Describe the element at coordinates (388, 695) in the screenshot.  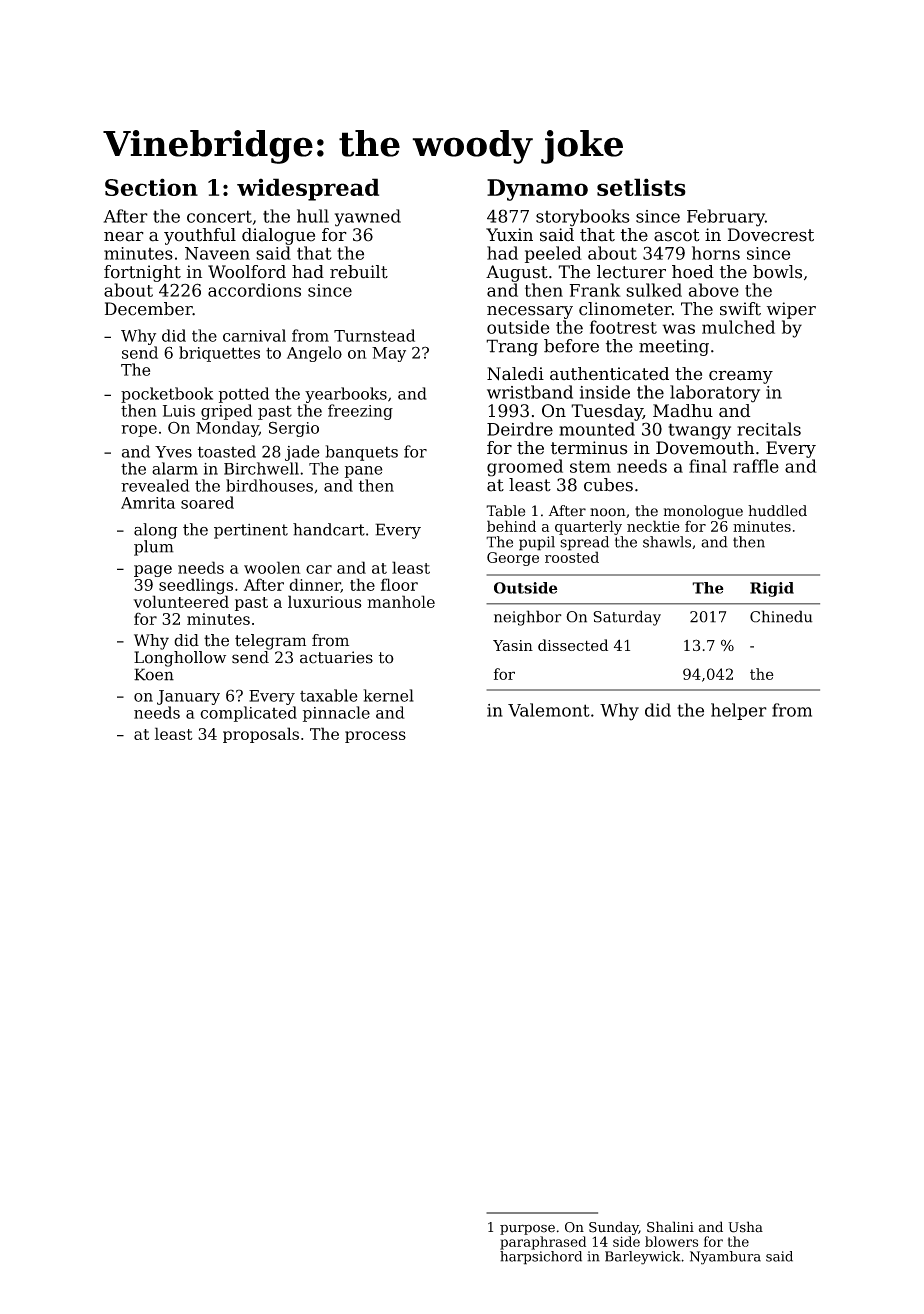
I see `kernel` at that location.
